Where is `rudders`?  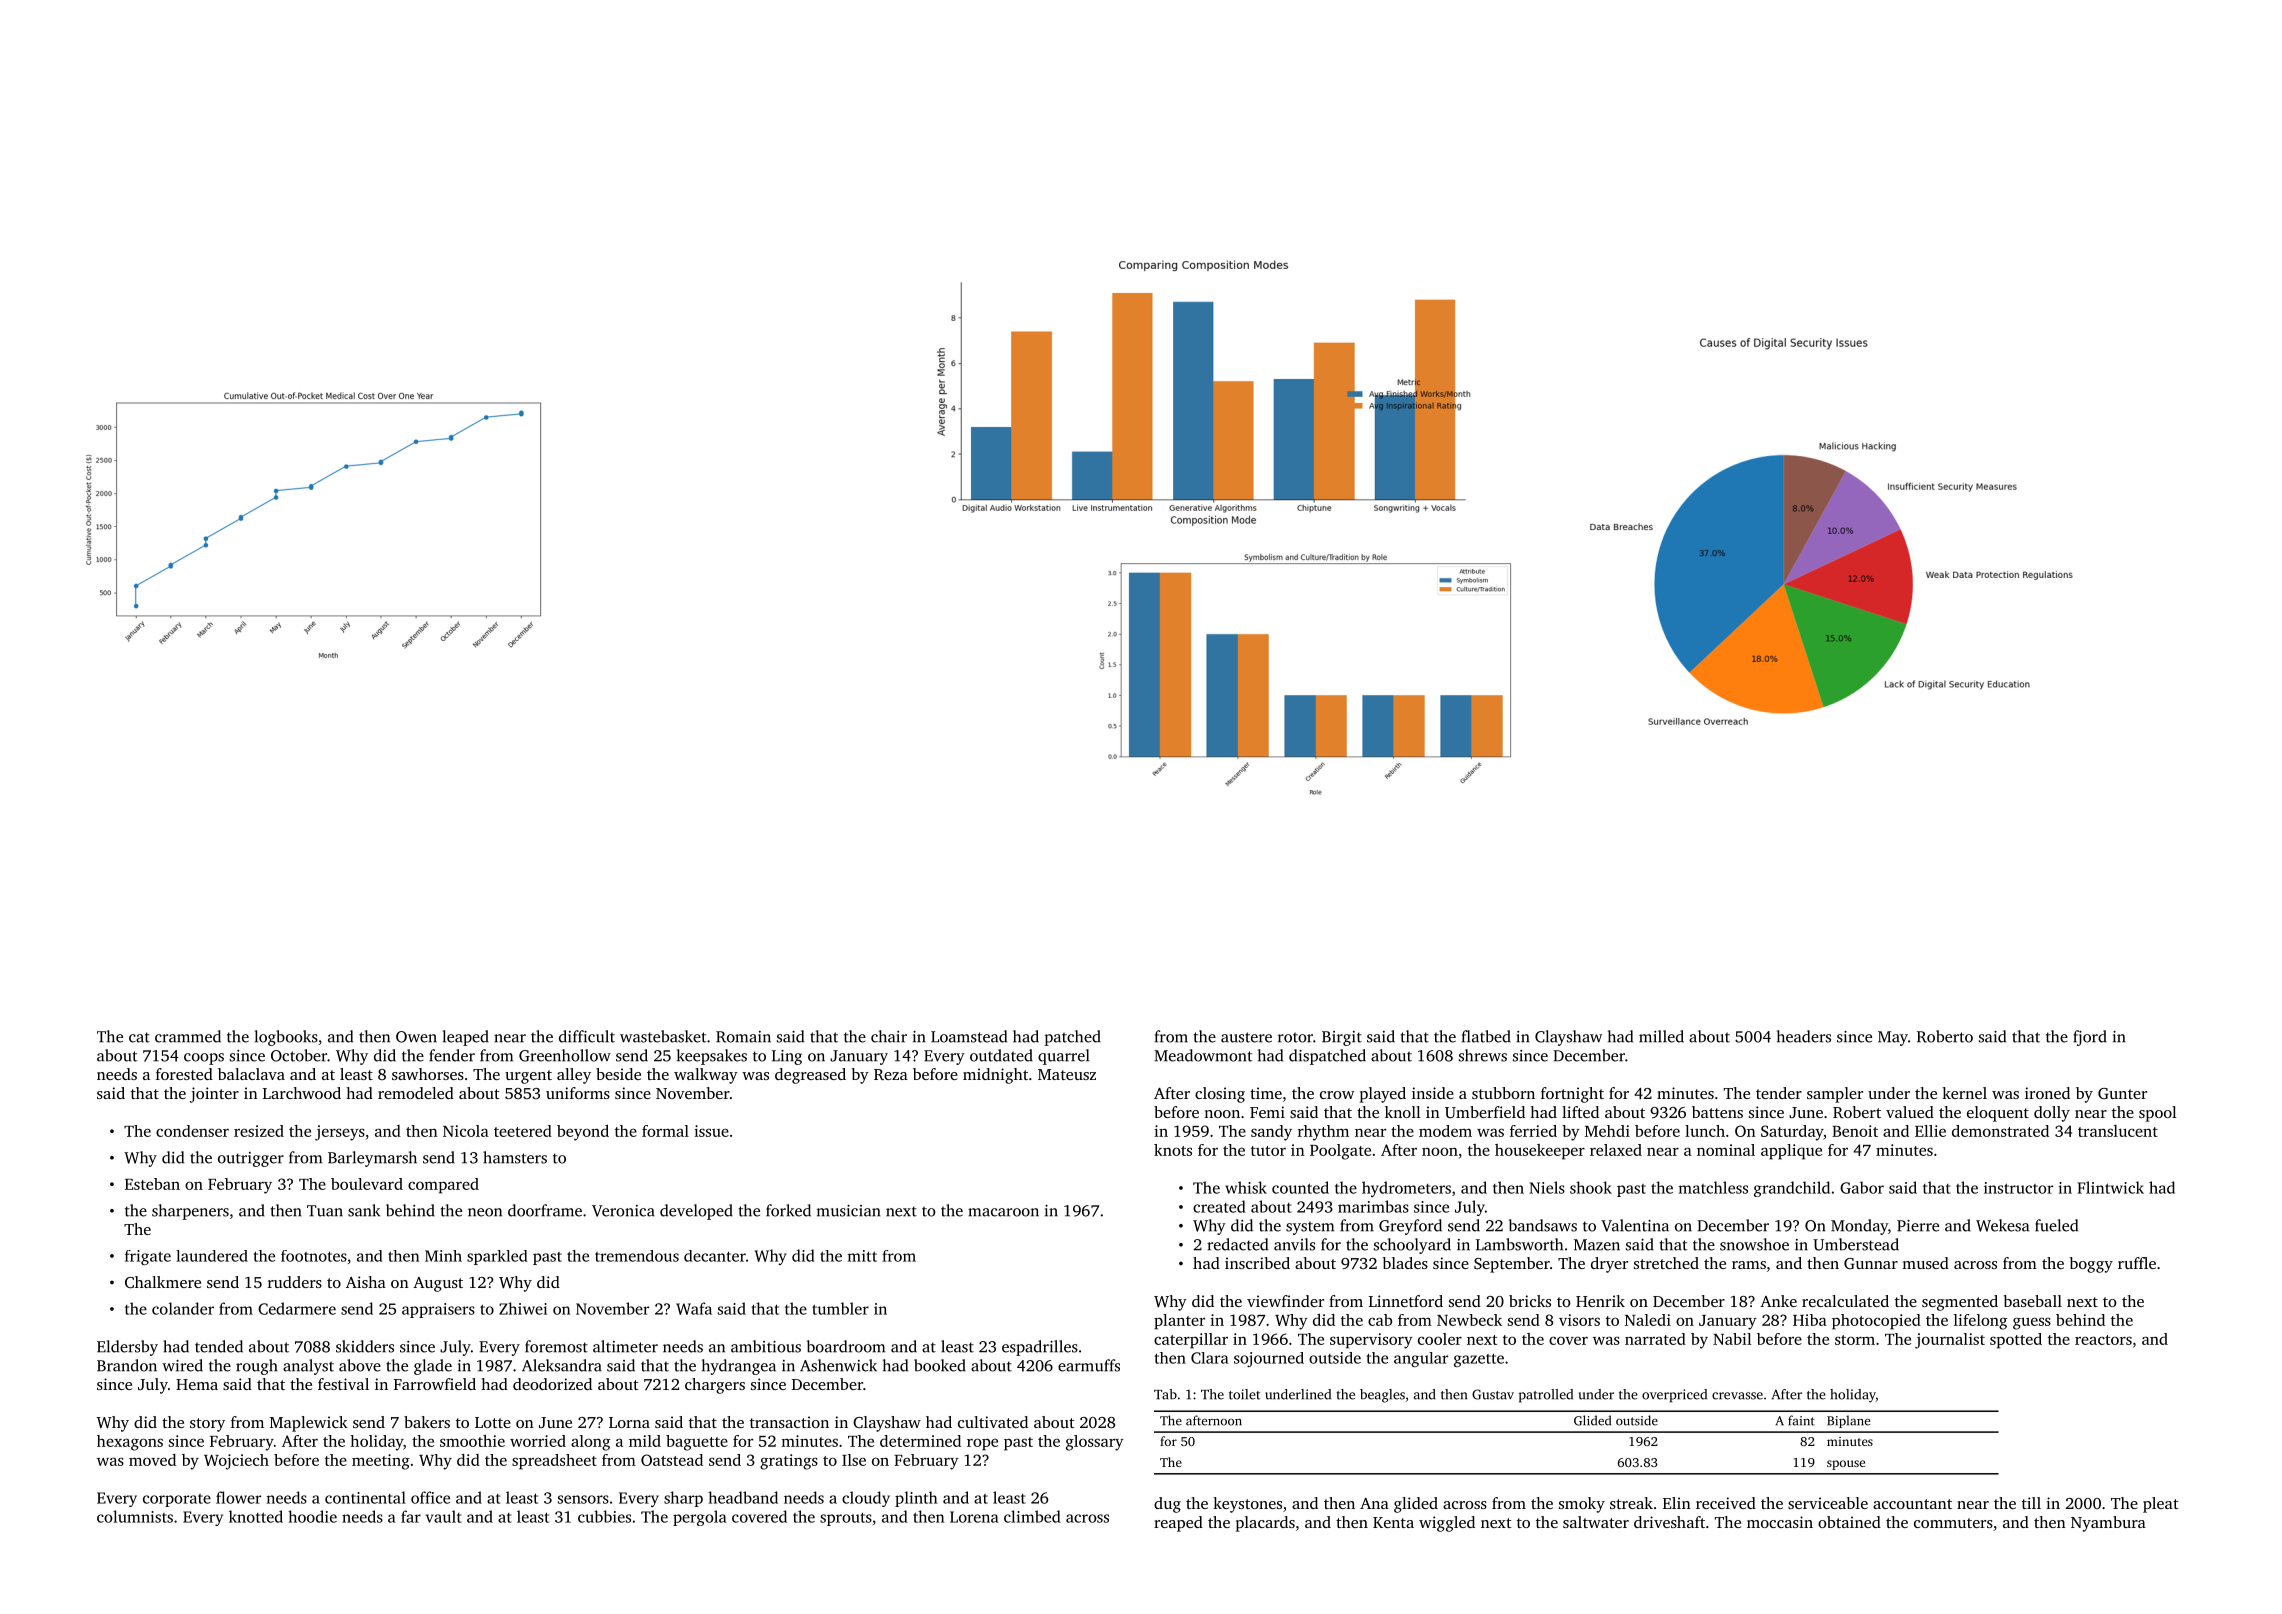 rudders is located at coordinates (295, 1282).
